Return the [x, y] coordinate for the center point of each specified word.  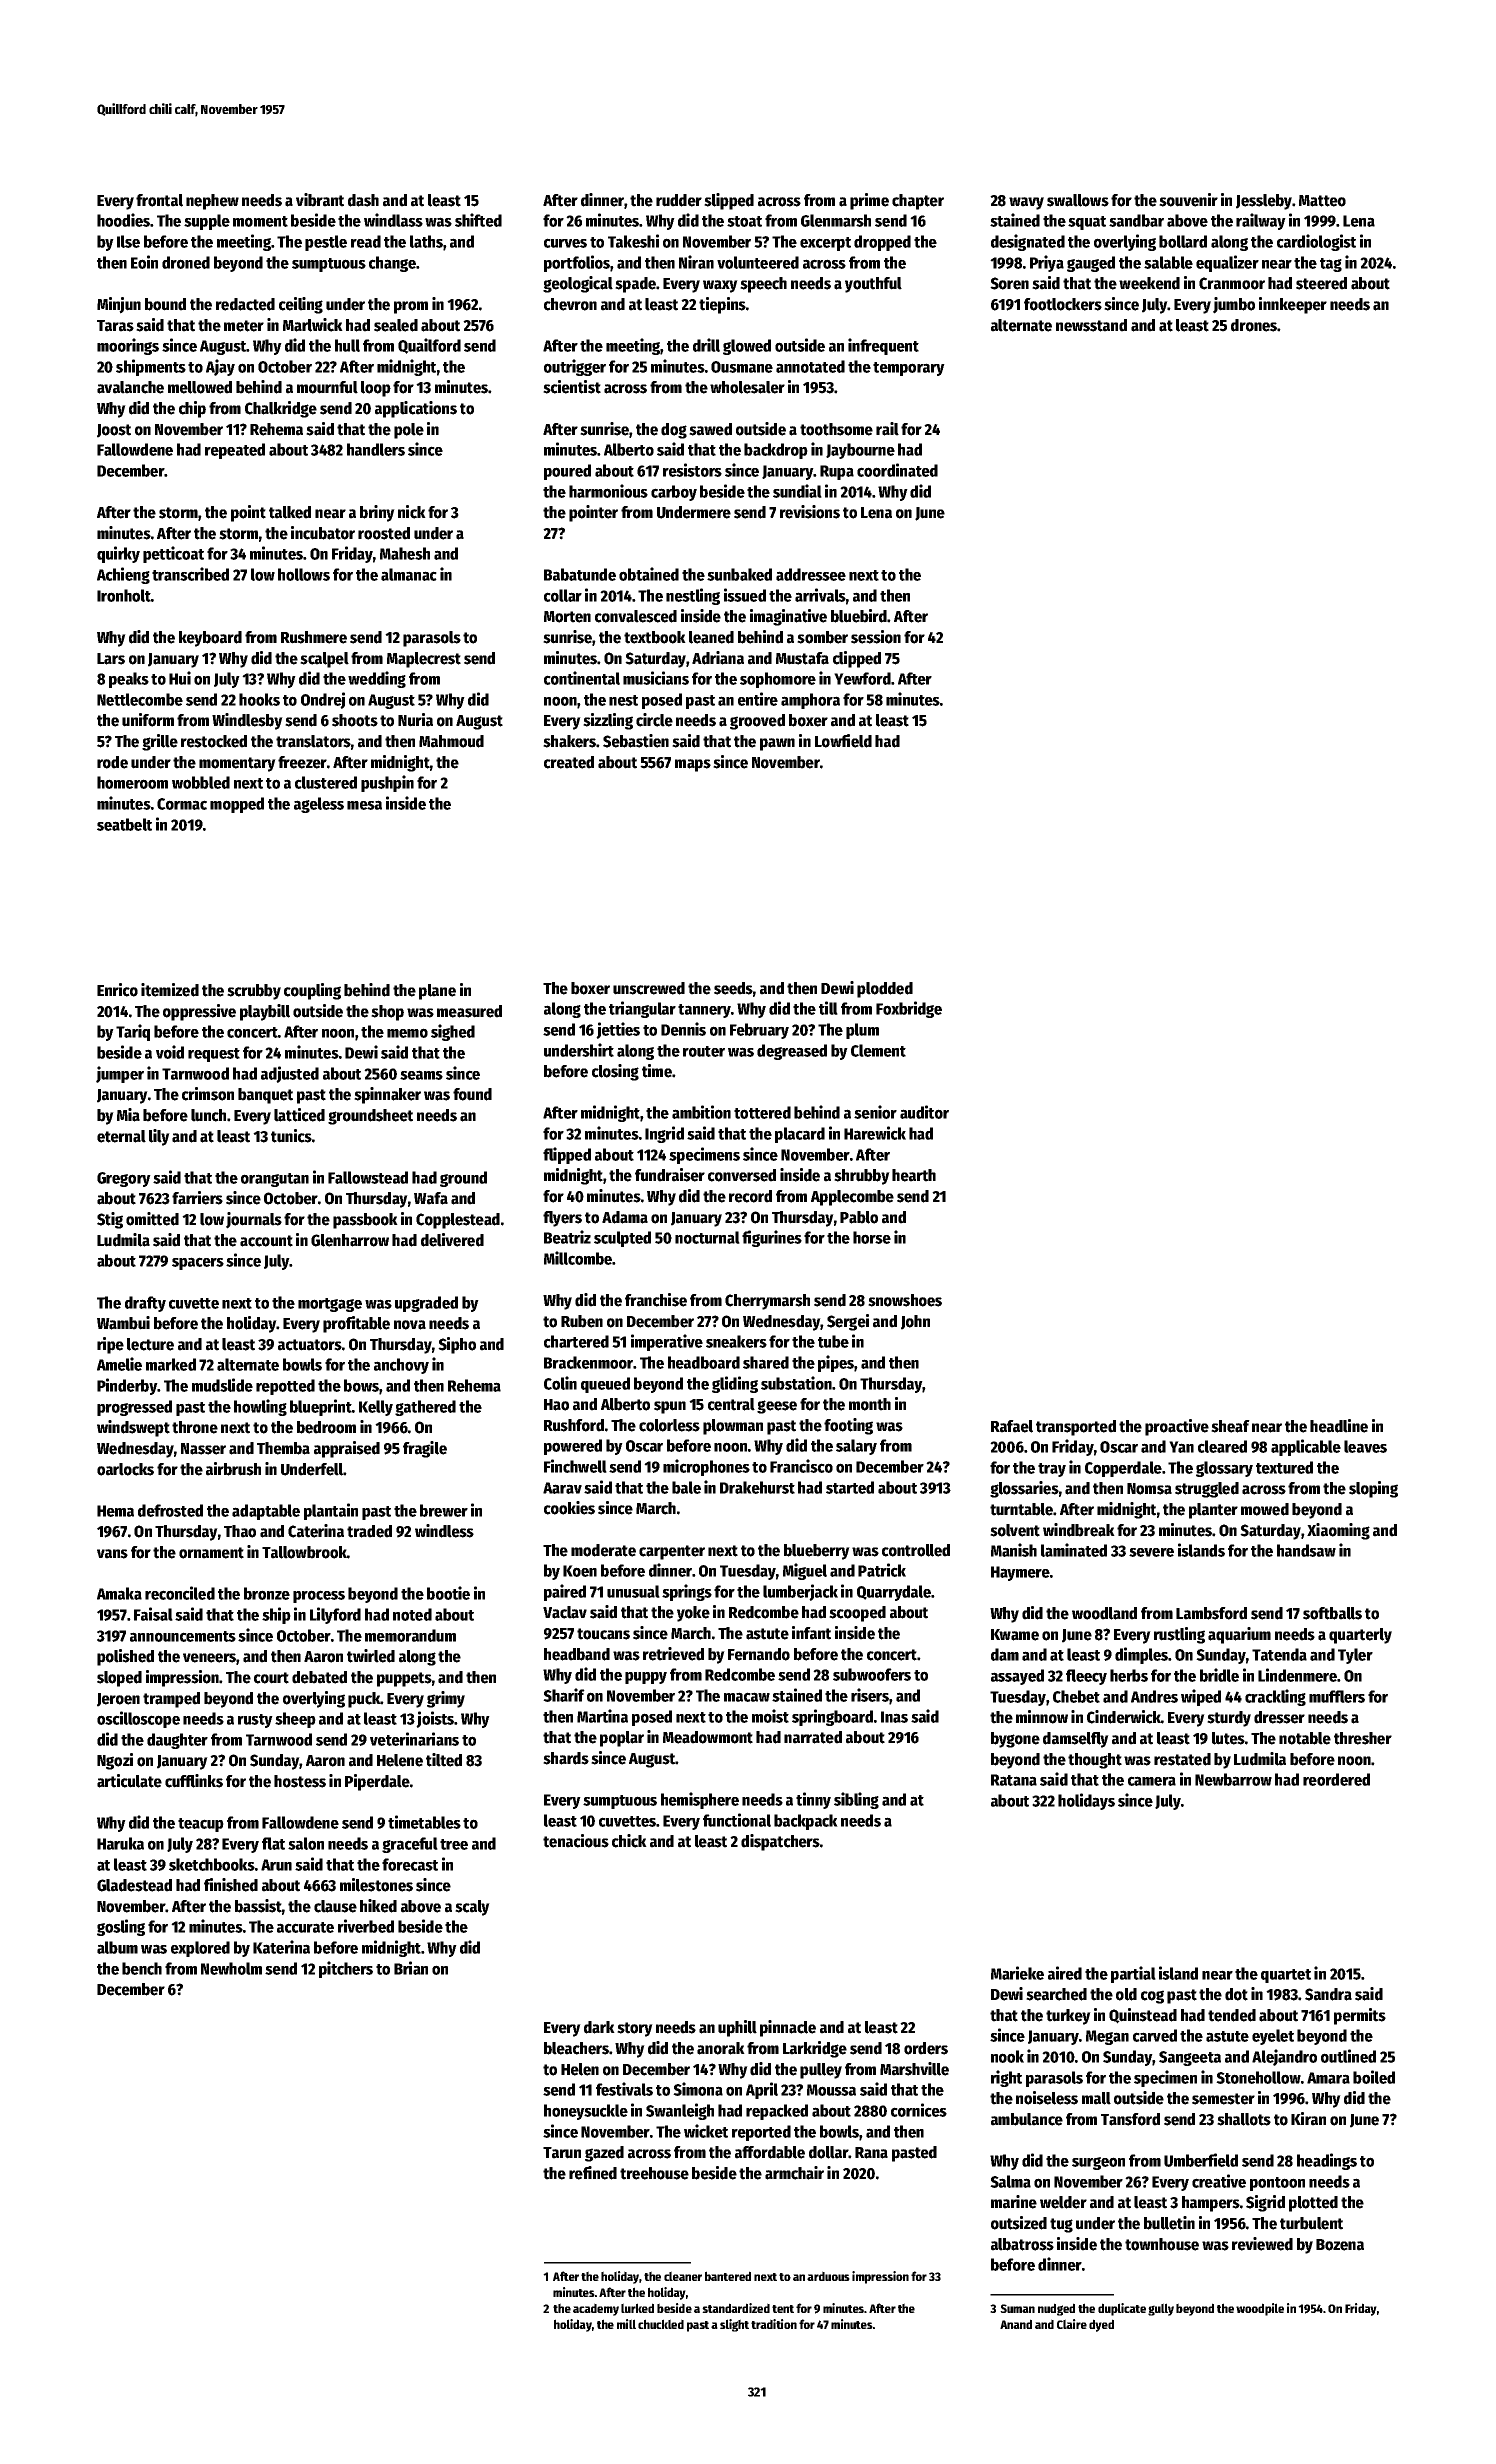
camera [1152, 1781]
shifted [478, 220]
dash [363, 200]
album [117, 1947]
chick [629, 1841]
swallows [1078, 200]
